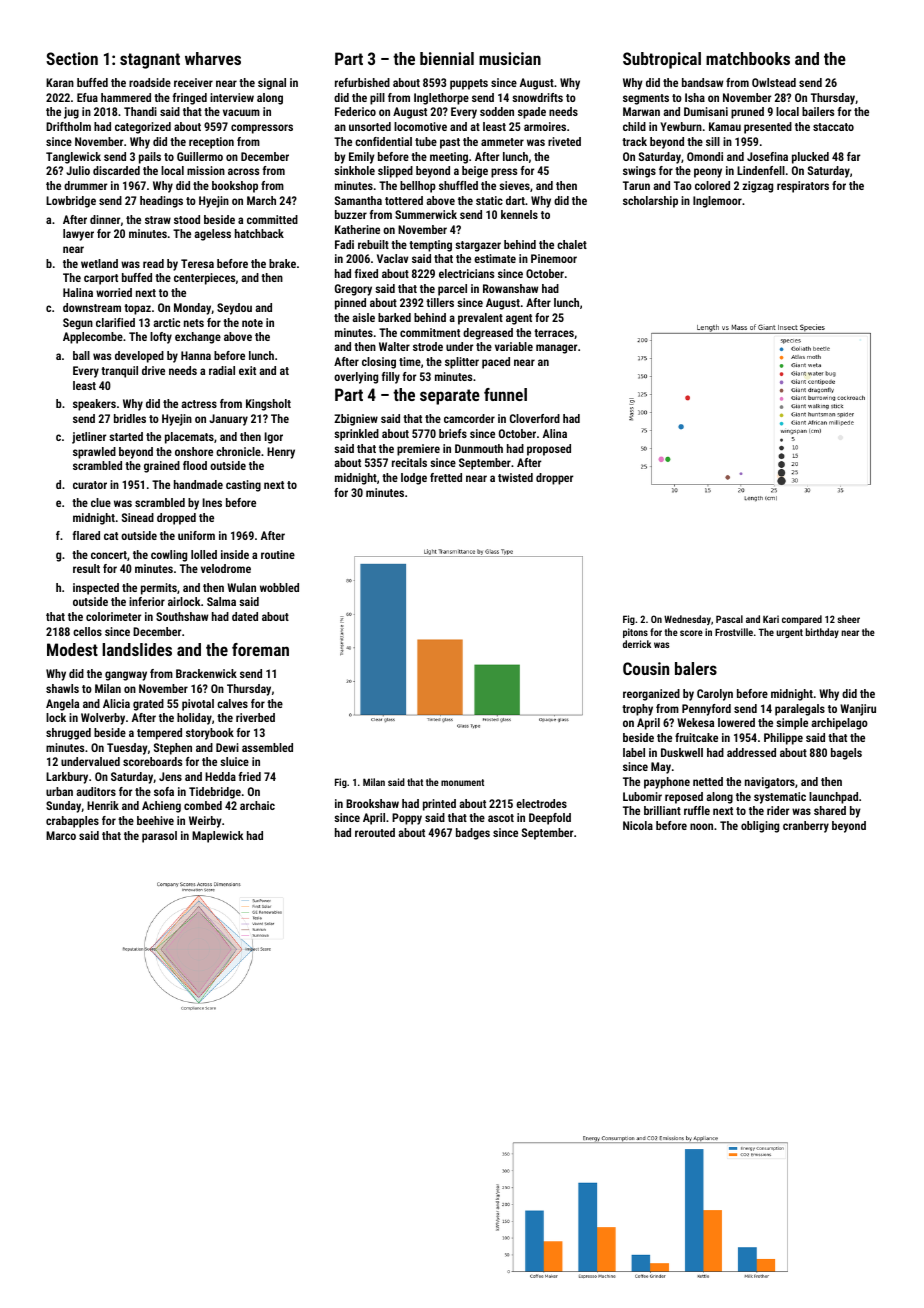  I want to click on lawyer, so click(78, 235).
